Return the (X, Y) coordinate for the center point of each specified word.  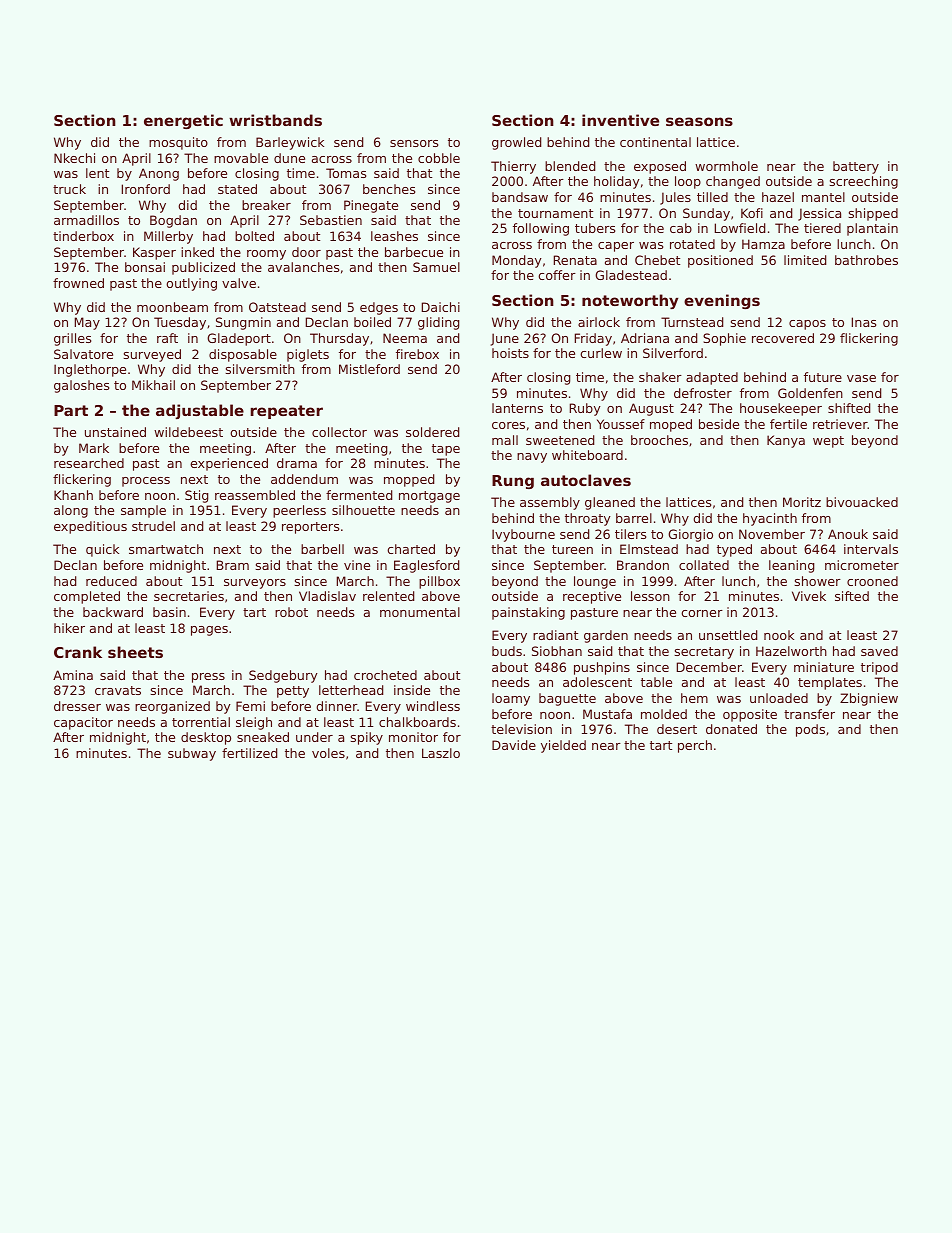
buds (507, 651)
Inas (864, 322)
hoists (510, 353)
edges (379, 308)
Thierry (513, 167)
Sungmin (243, 323)
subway (192, 754)
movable (241, 158)
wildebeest (188, 432)
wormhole (726, 166)
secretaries (189, 596)
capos (807, 325)
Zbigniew (869, 699)
